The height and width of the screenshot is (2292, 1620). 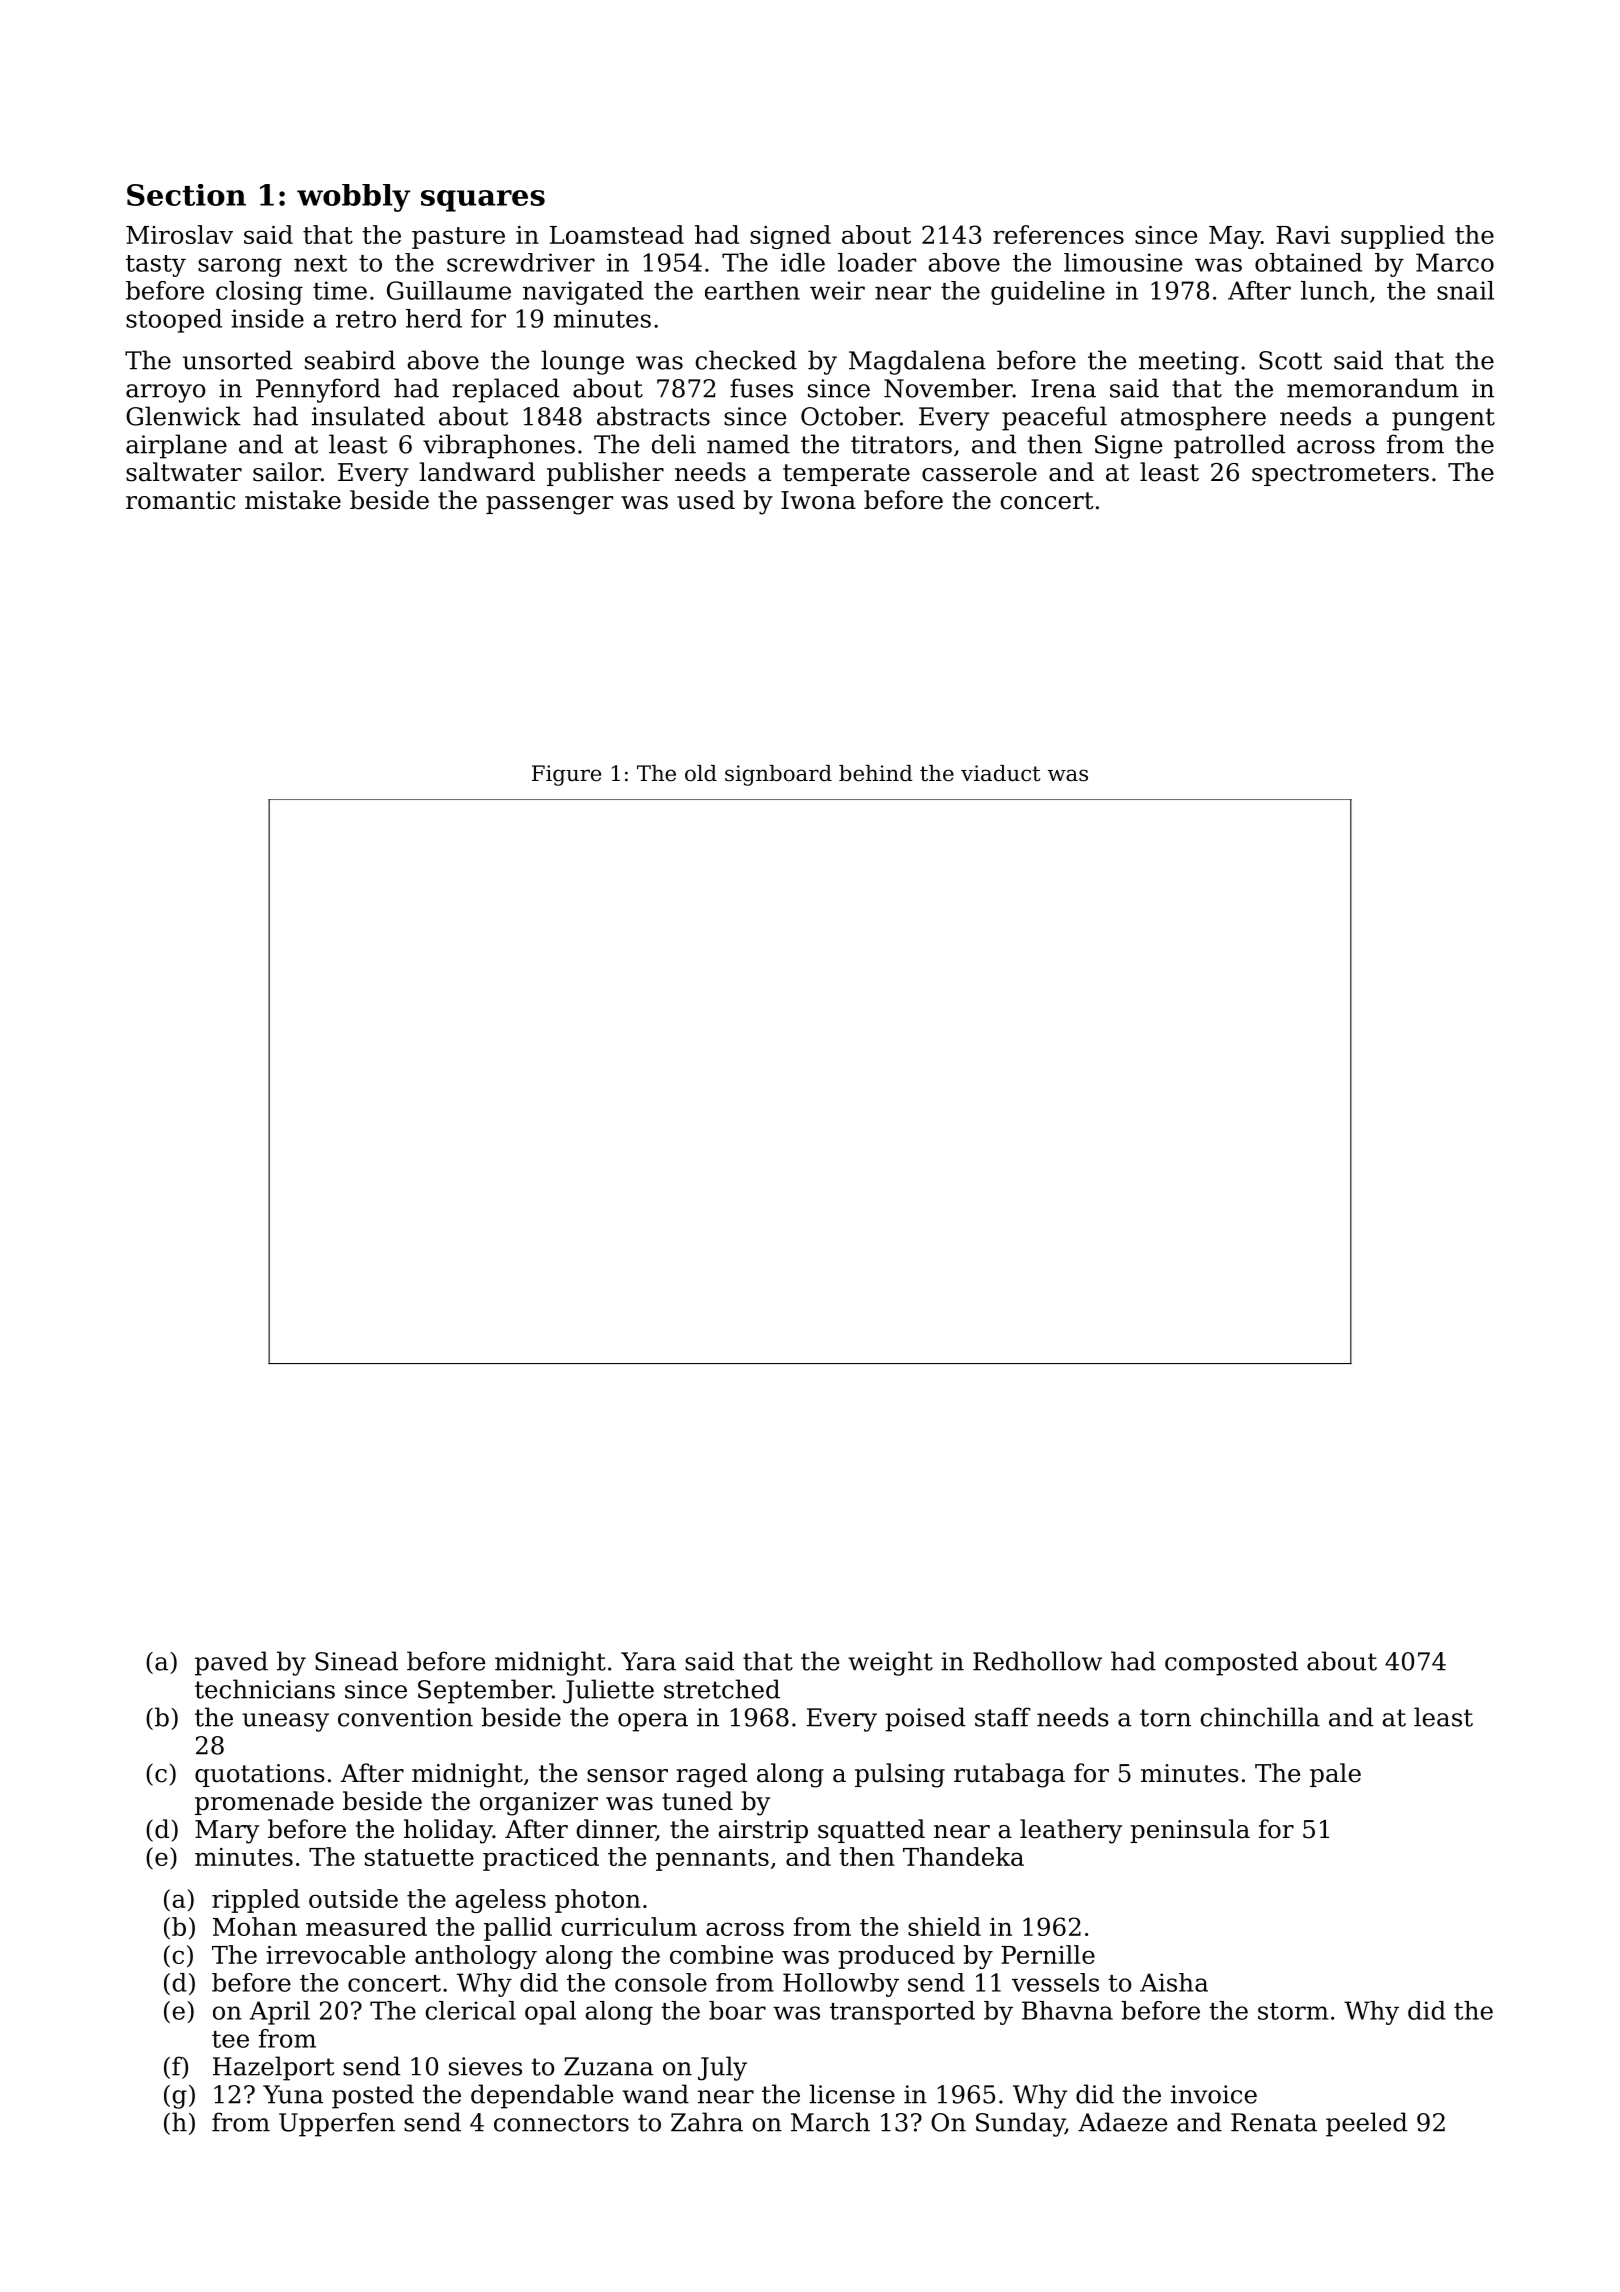 I want to click on unsorted, so click(x=237, y=360).
